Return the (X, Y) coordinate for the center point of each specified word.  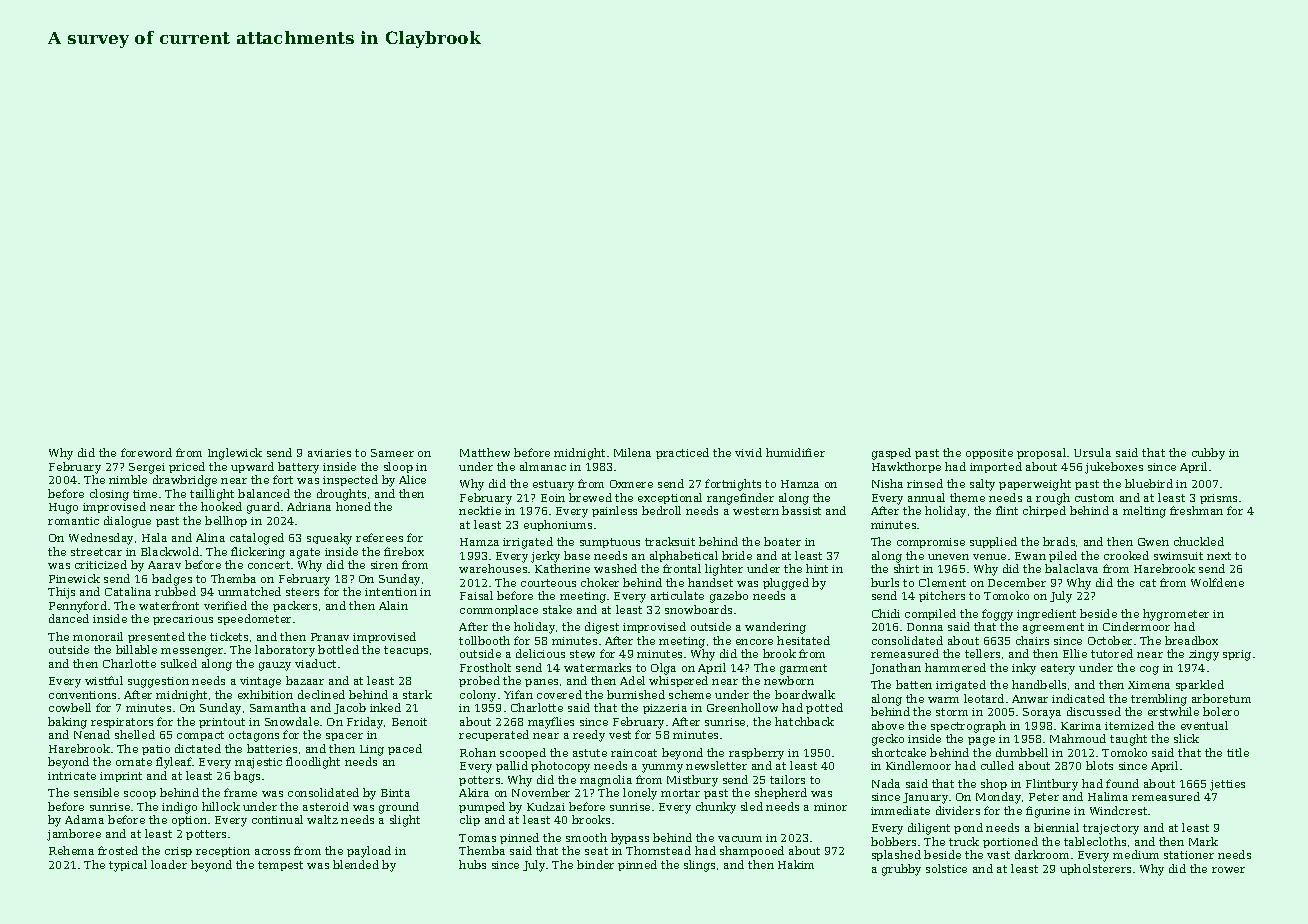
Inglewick (235, 454)
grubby (901, 870)
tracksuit (670, 541)
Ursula (1092, 452)
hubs (472, 864)
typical (128, 866)
